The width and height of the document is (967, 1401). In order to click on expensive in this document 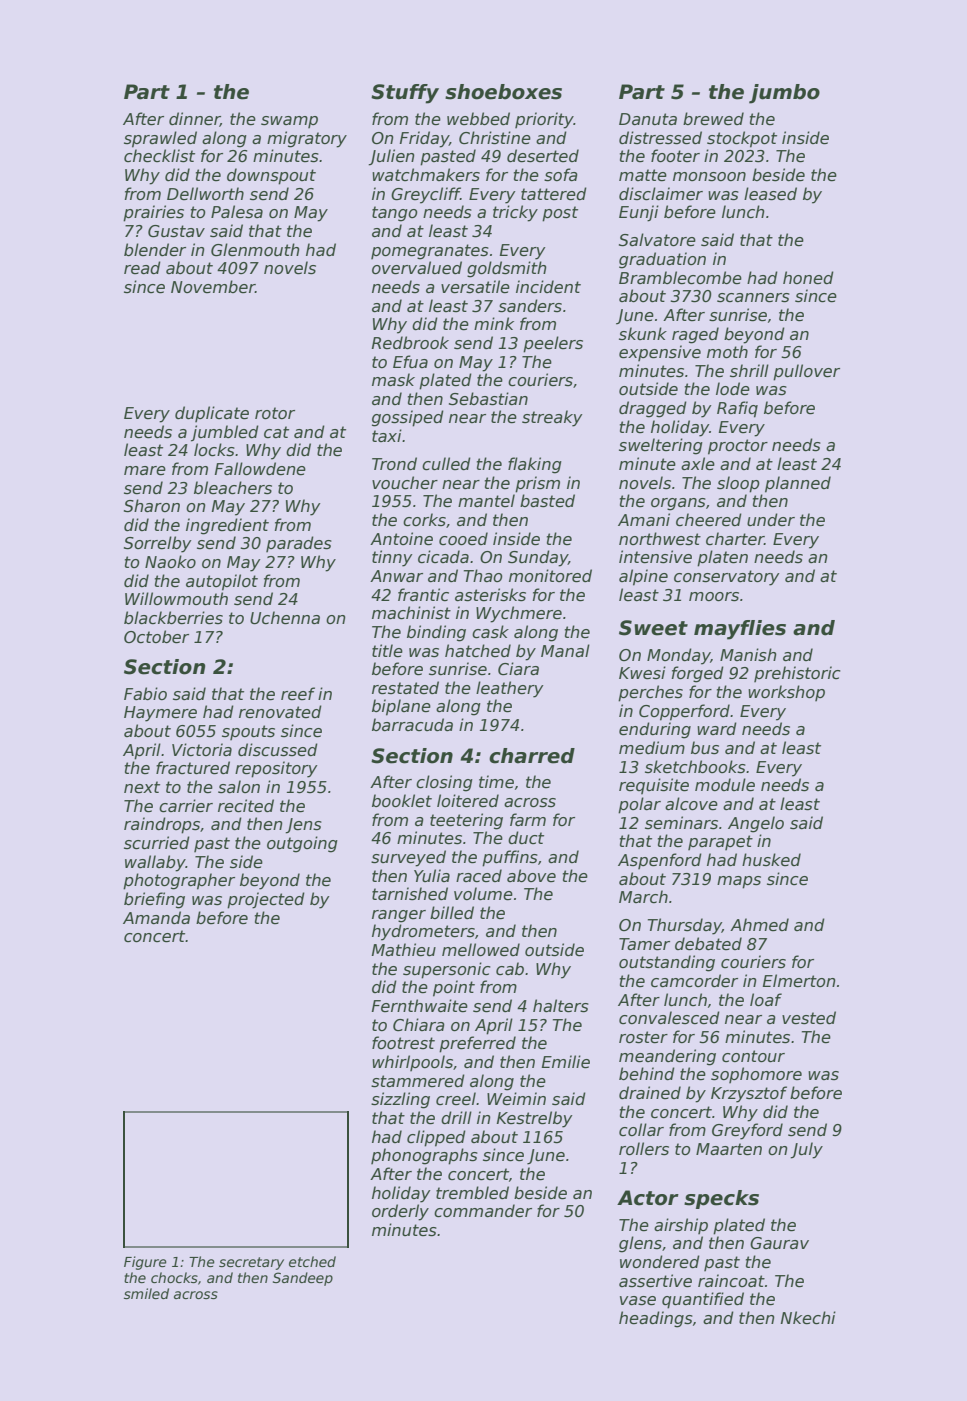, I will do `click(660, 353)`.
